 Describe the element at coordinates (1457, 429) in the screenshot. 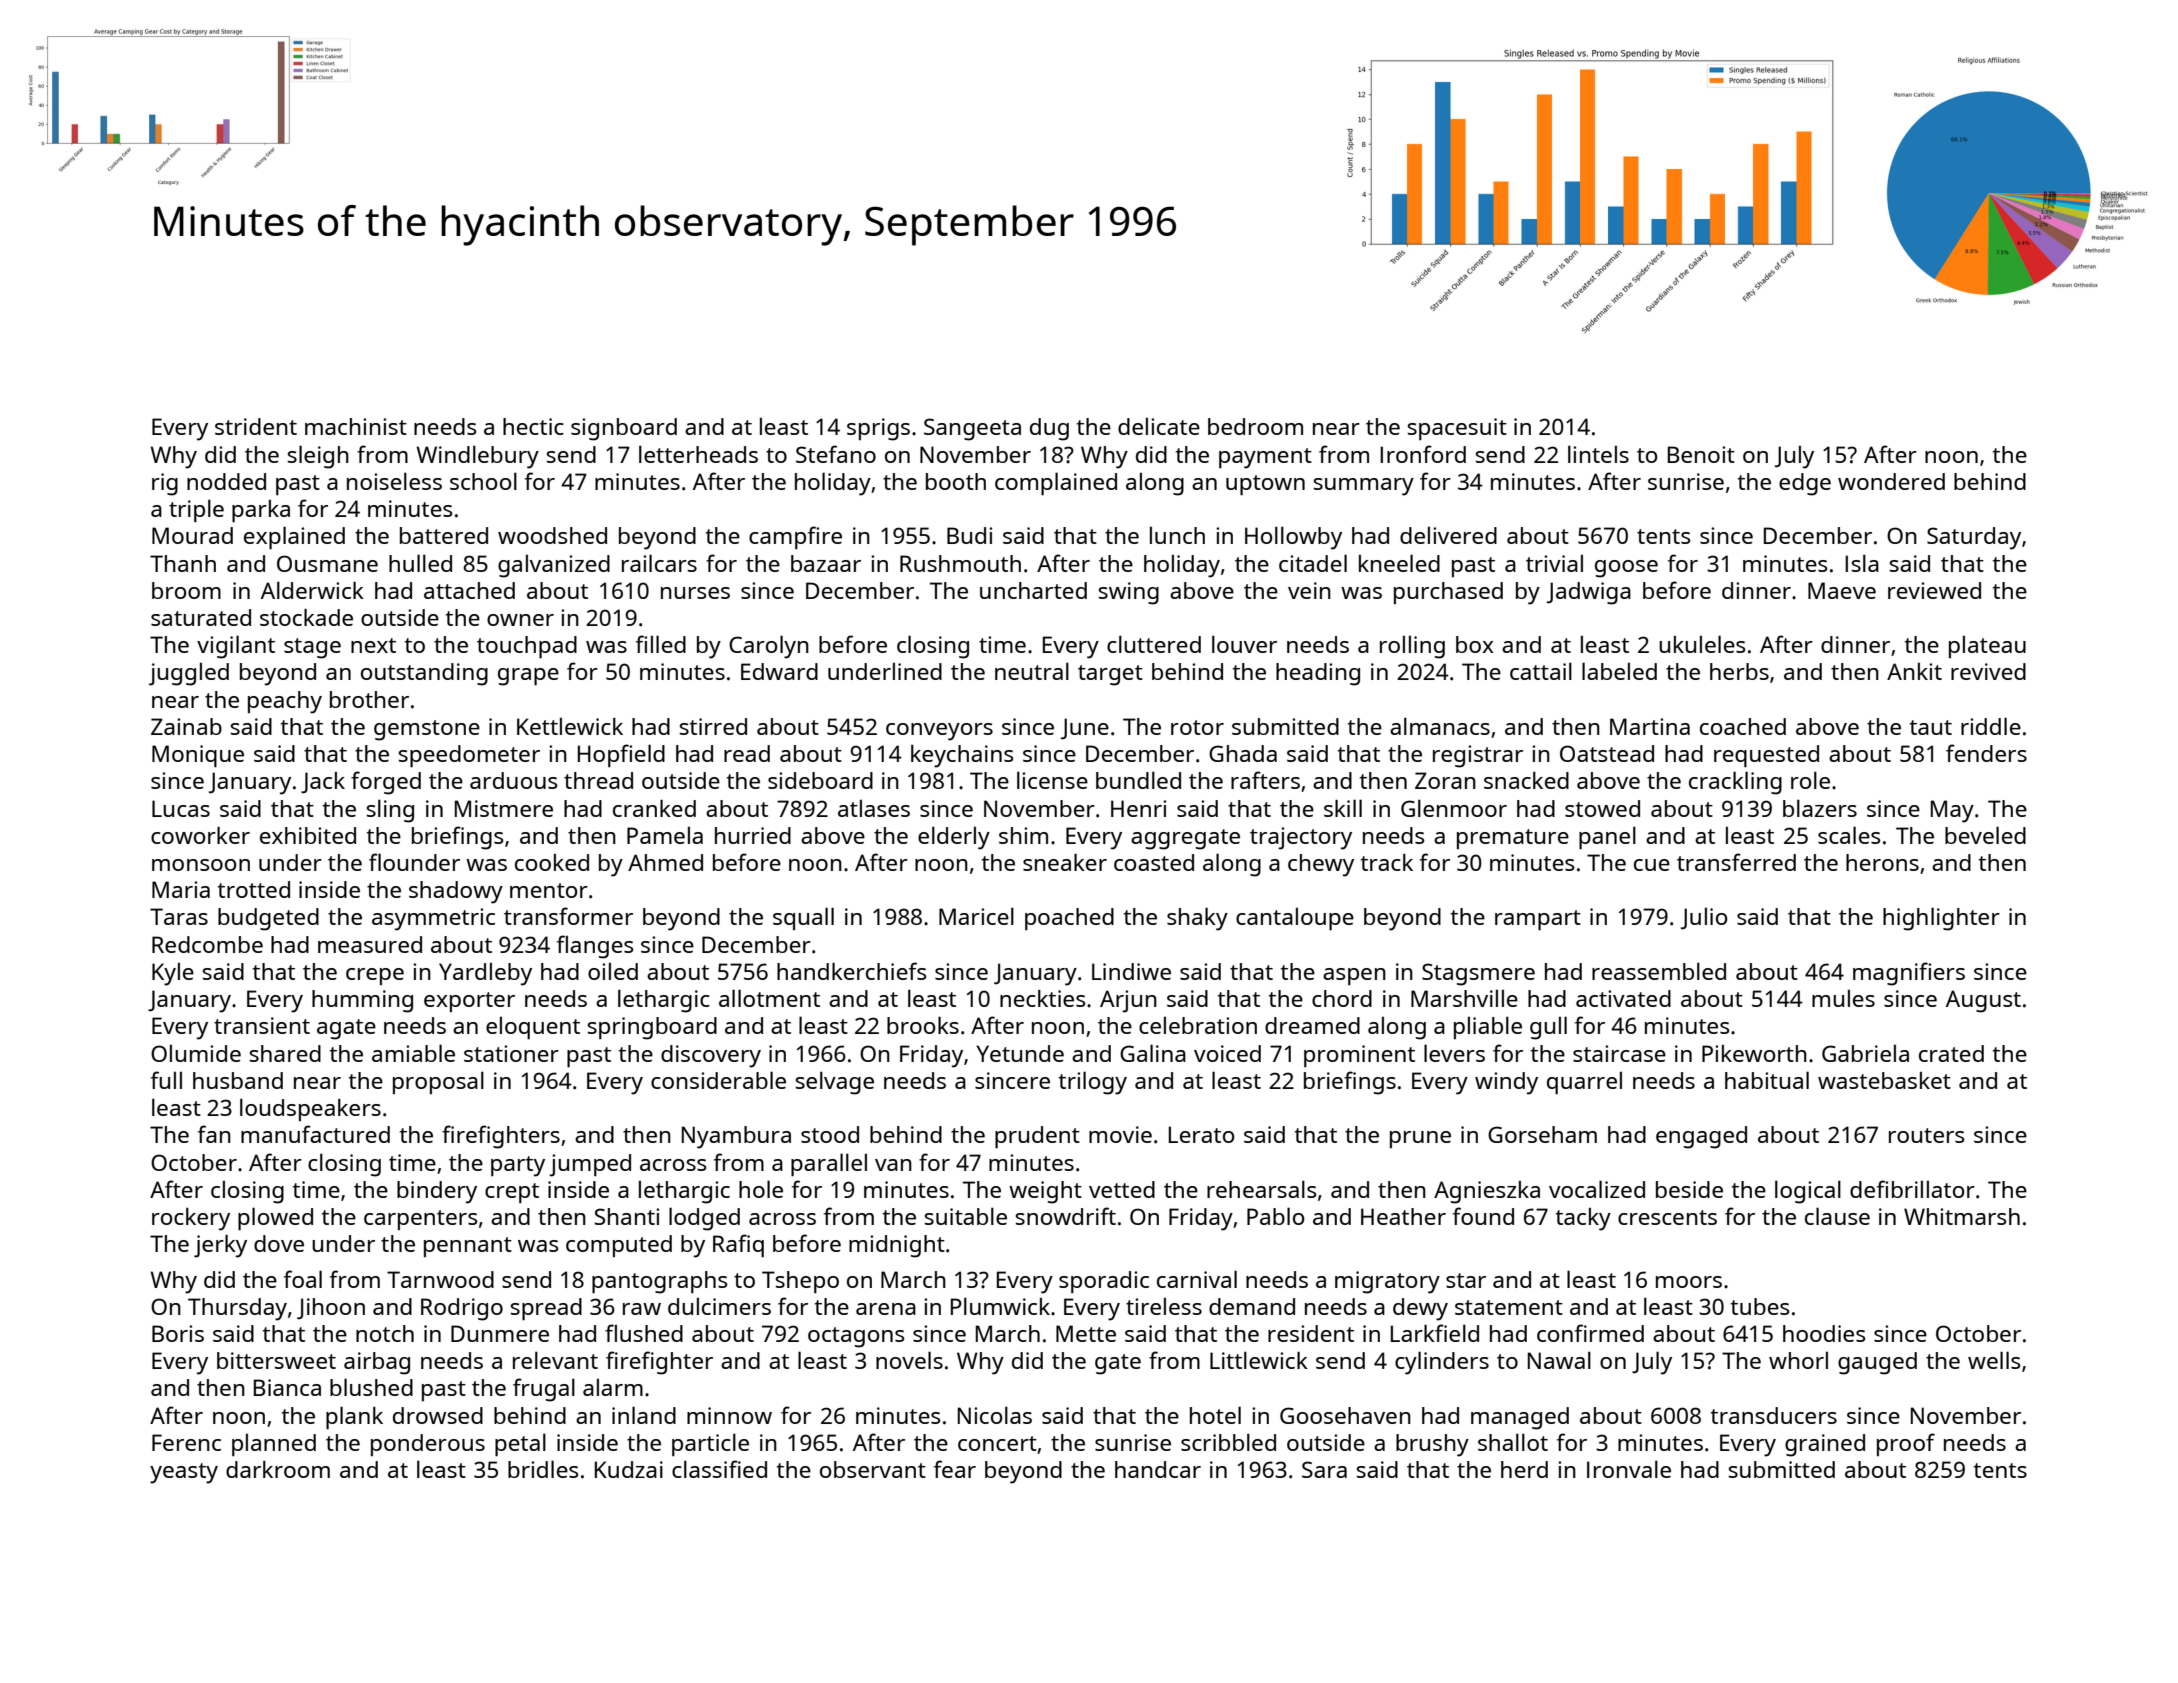

I see `spacesuit` at that location.
